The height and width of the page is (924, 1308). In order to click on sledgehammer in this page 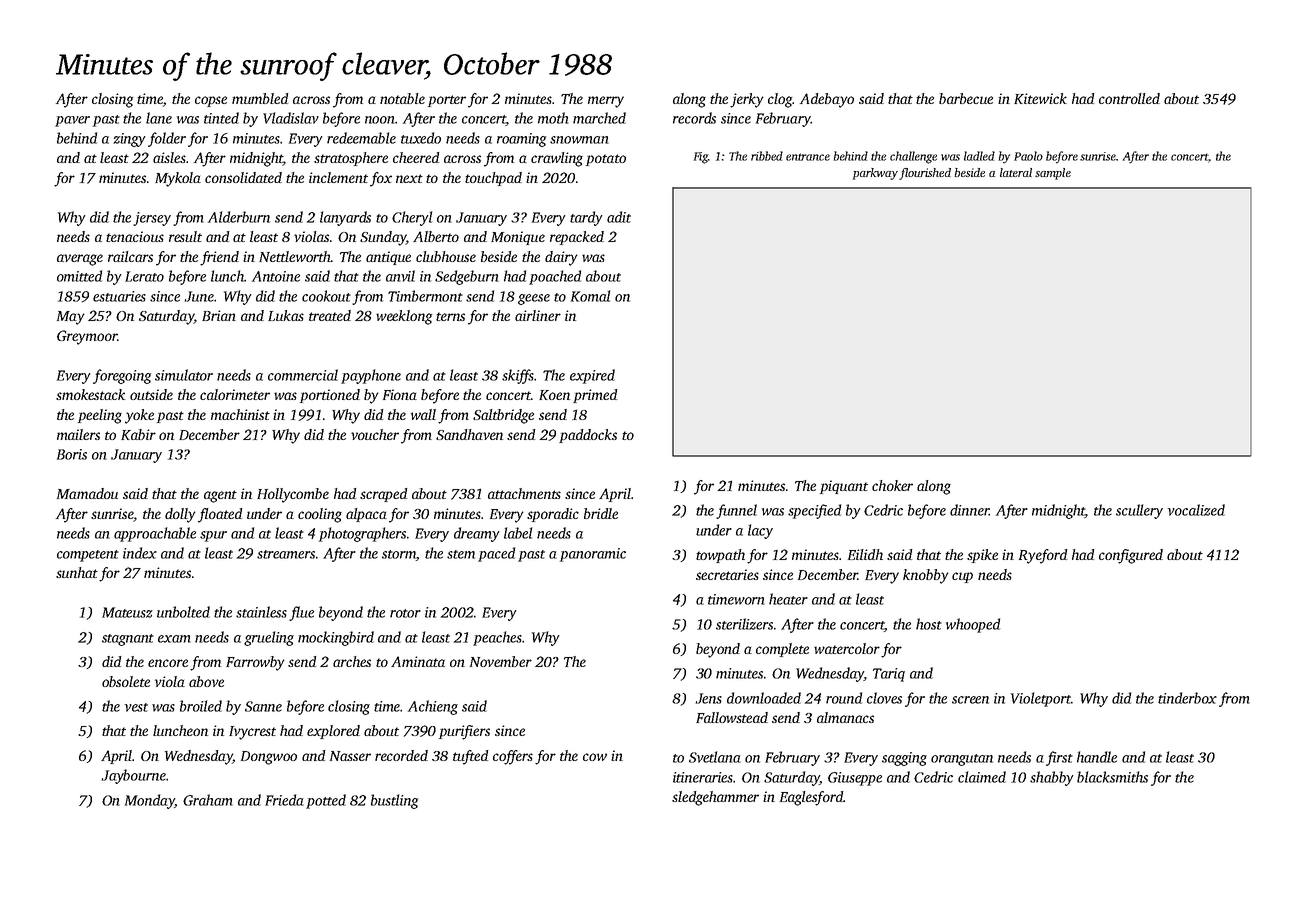, I will do `click(715, 798)`.
